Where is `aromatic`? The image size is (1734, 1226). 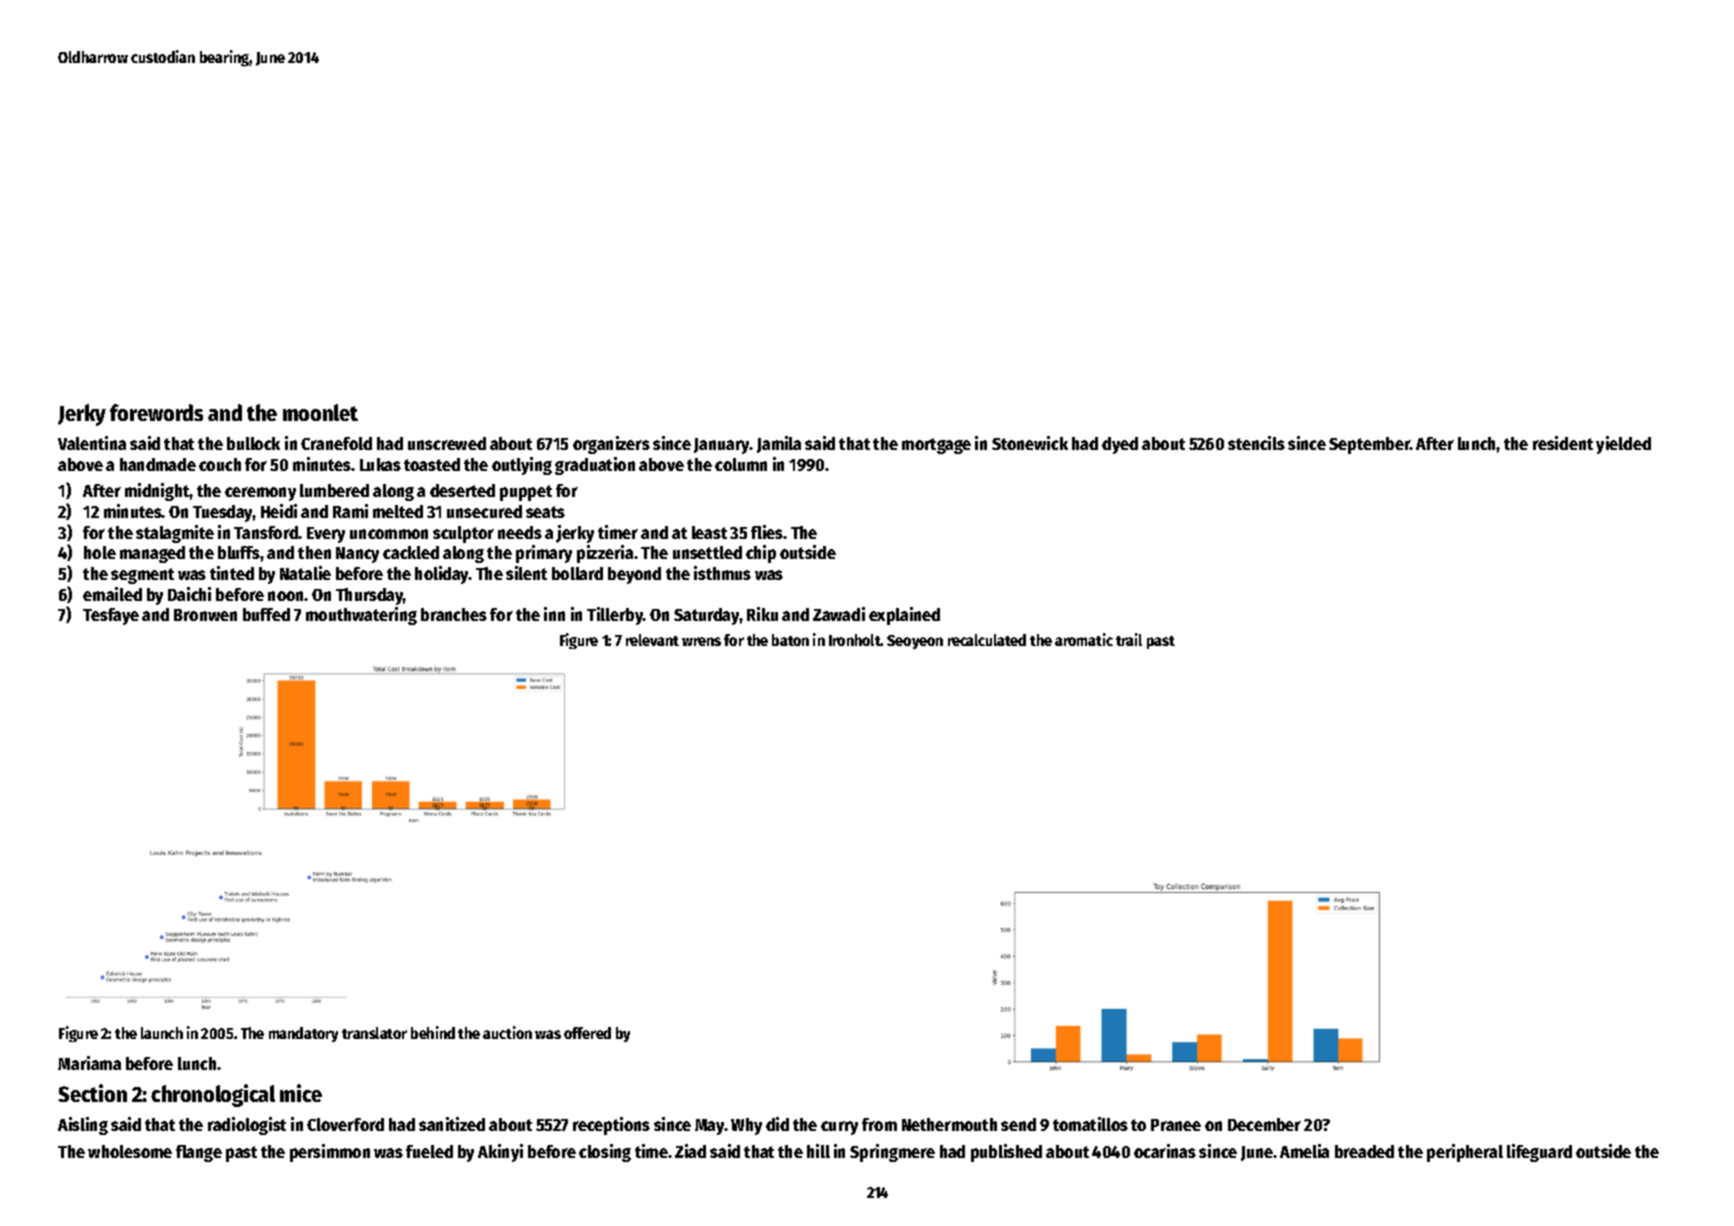
aromatic is located at coordinates (1084, 639).
